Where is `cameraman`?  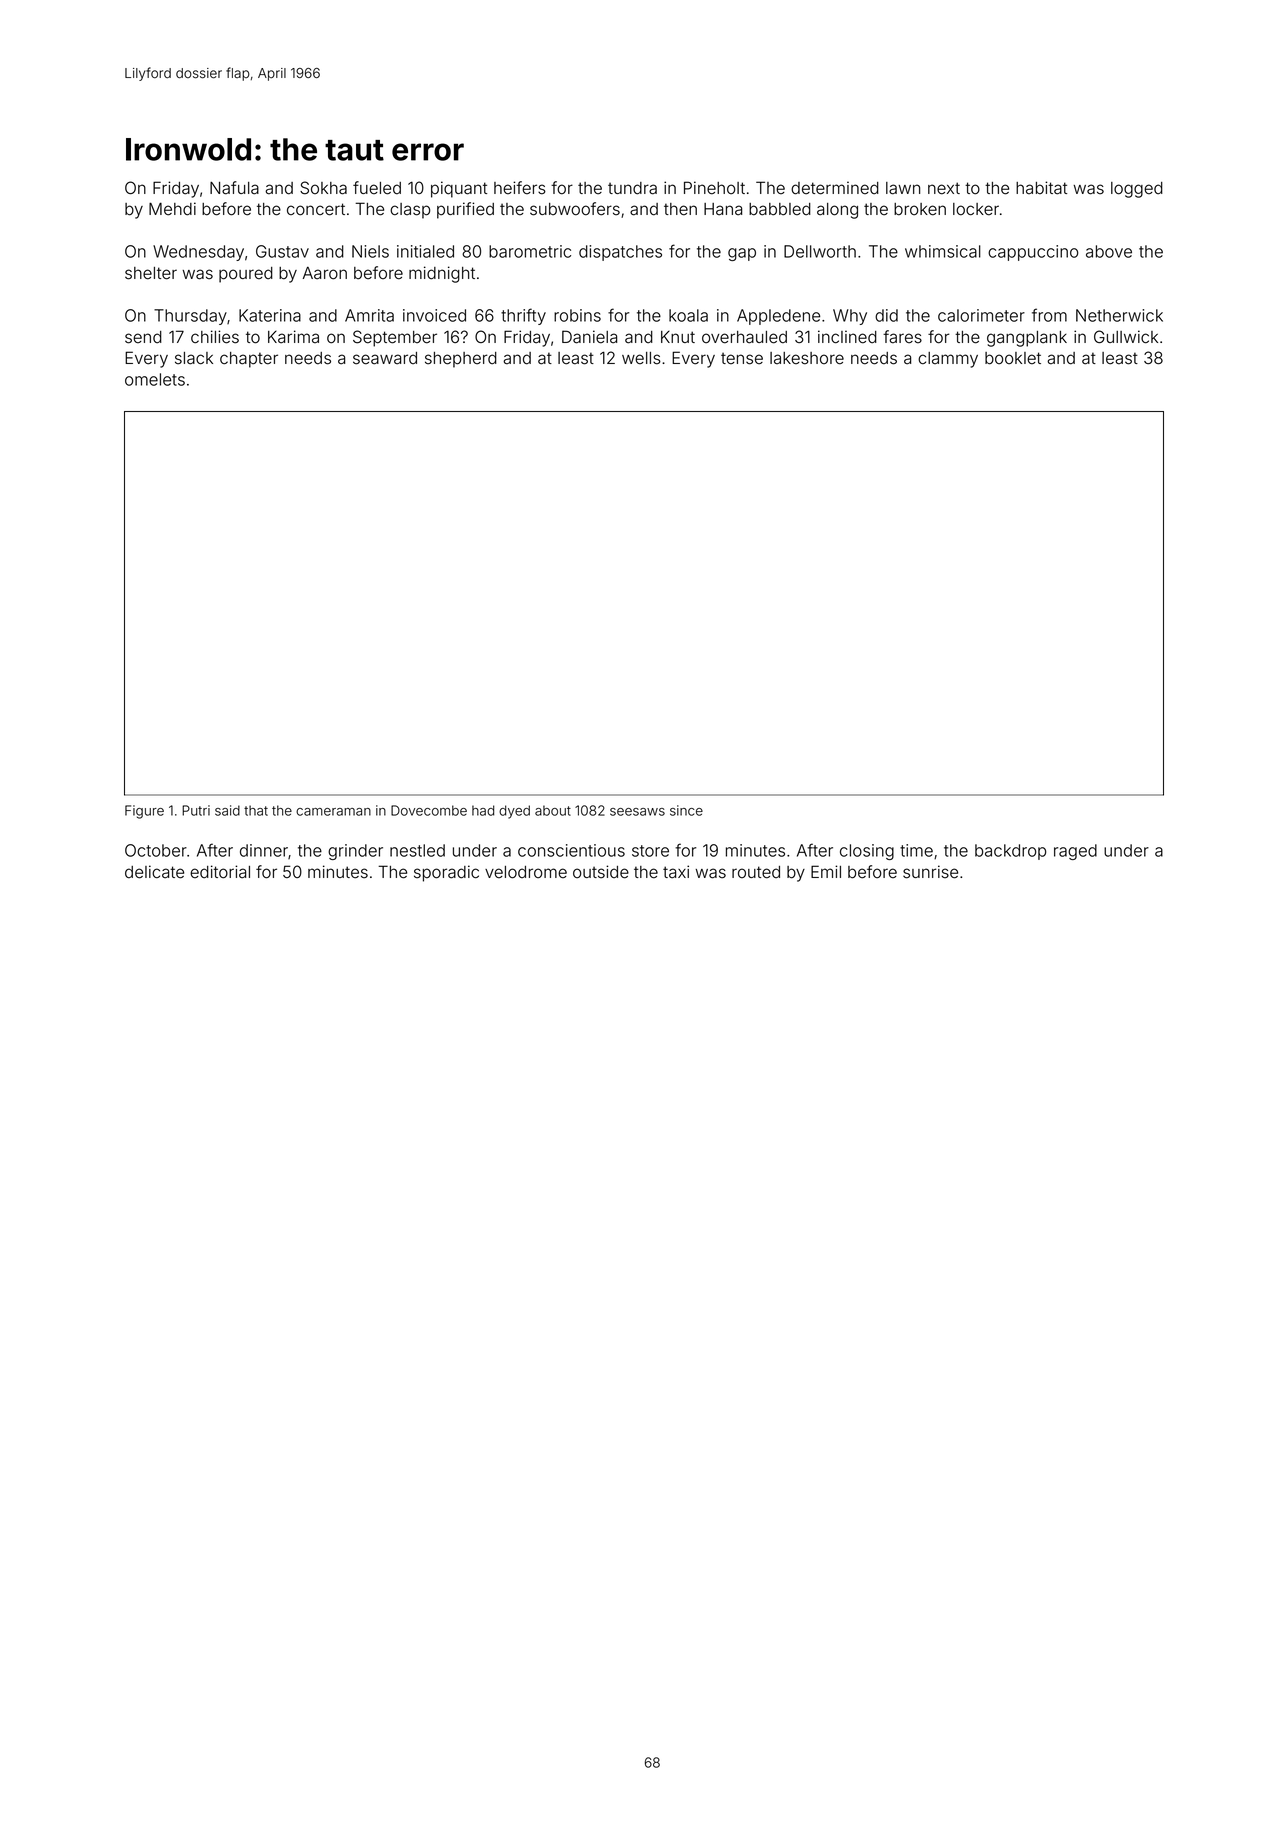
cameraman is located at coordinates (333, 812).
